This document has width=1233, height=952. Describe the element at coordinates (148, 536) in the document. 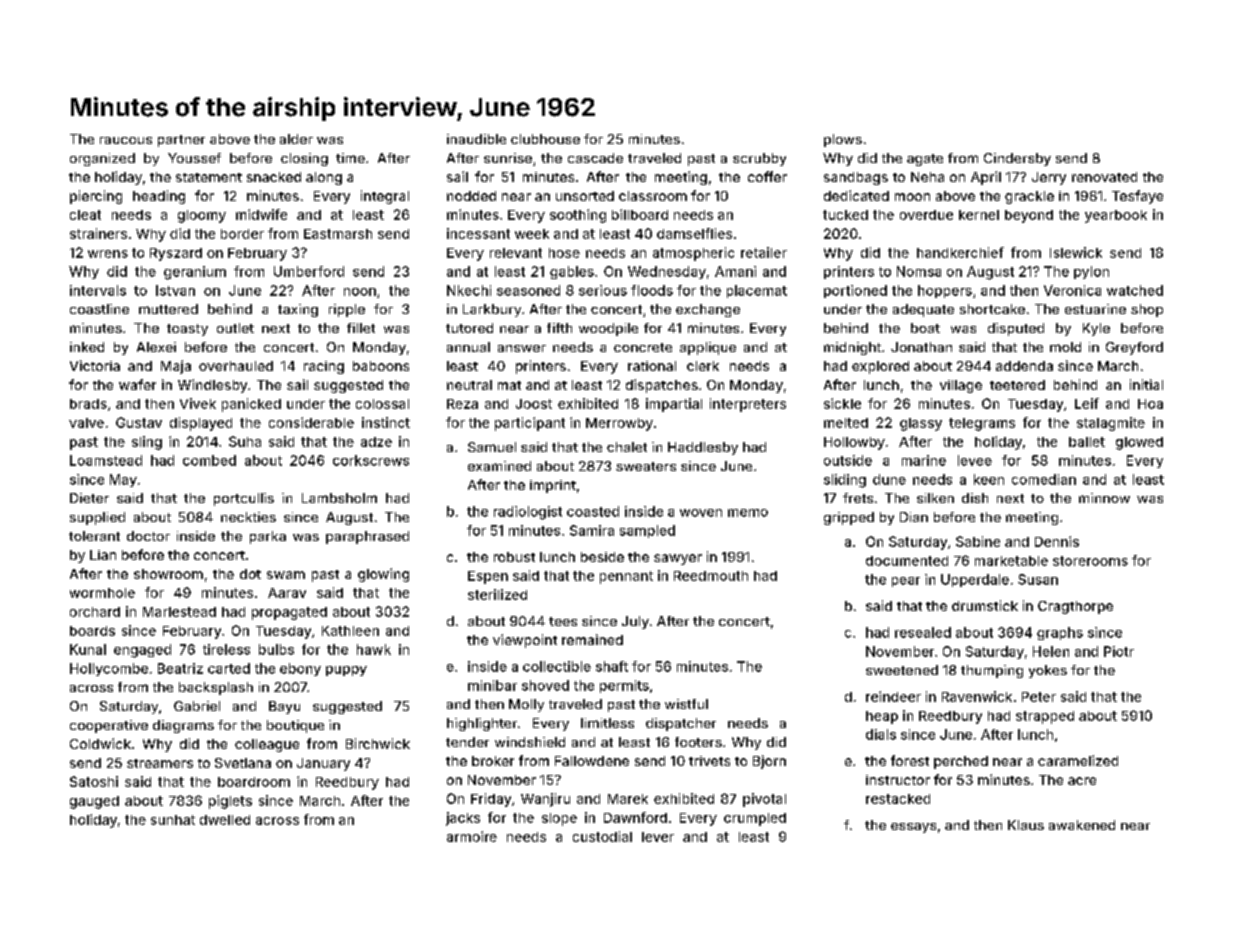

I see `doctor` at that location.
